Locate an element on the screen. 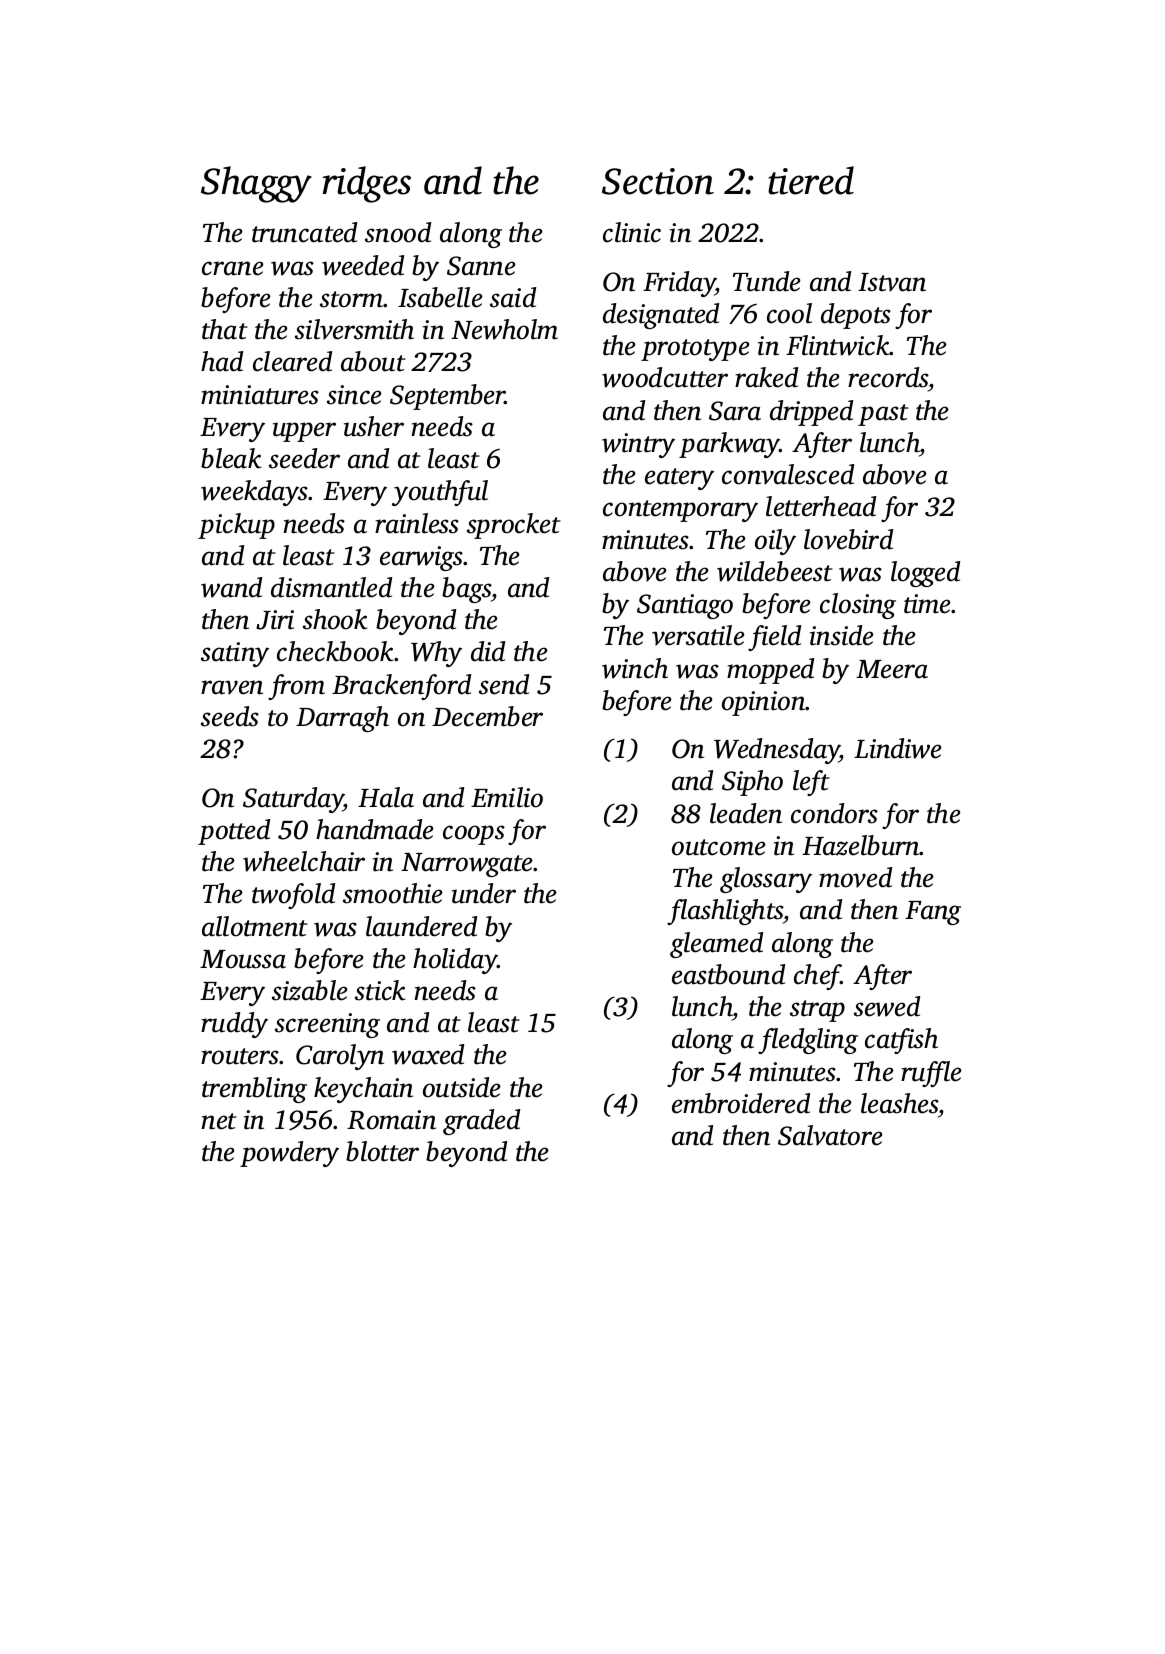 The height and width of the screenshot is (1654, 1165). contemporary is located at coordinates (680, 511).
